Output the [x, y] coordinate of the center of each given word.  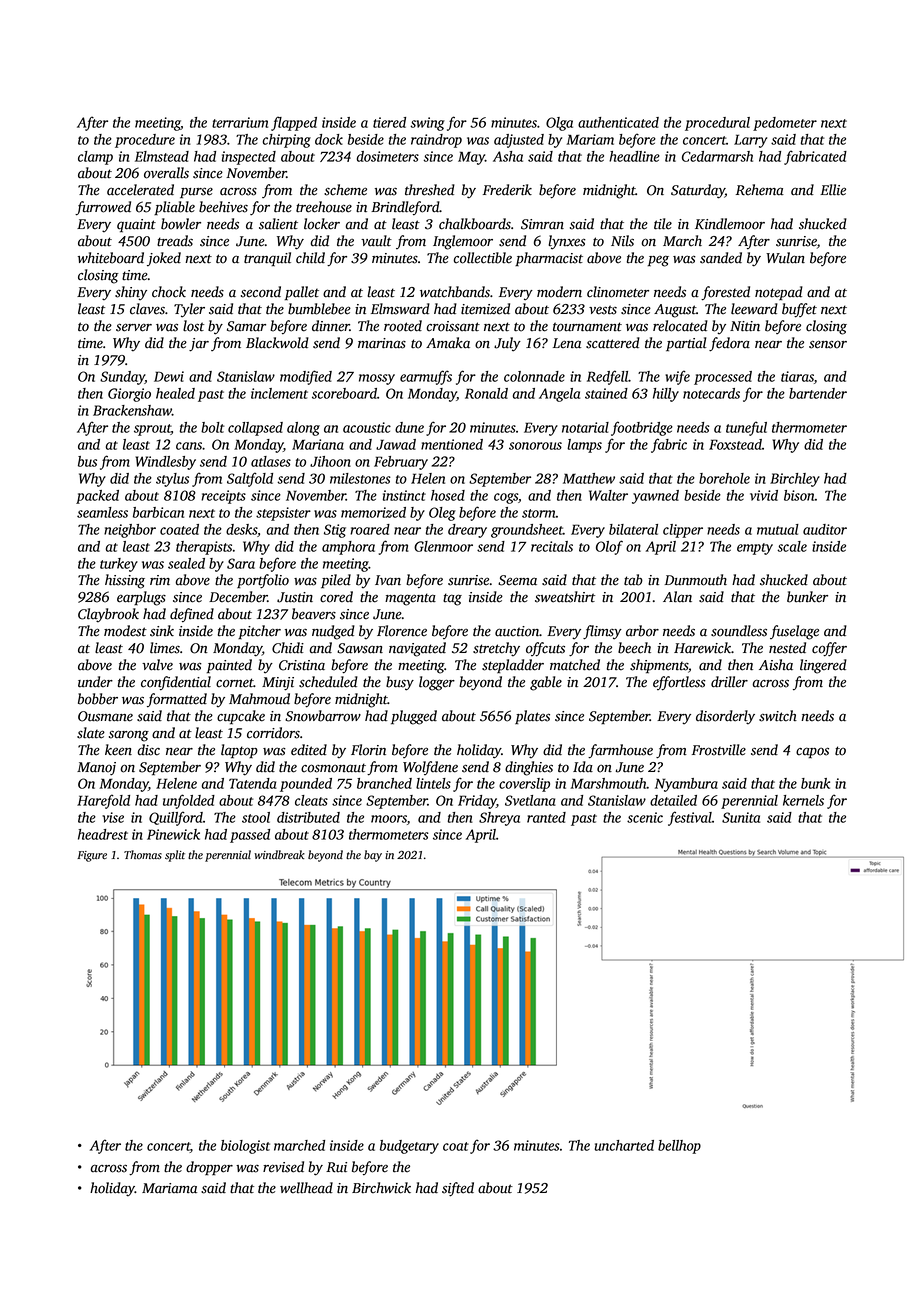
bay [373, 856]
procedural [717, 124]
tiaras [797, 376]
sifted [458, 1189]
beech [634, 648]
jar [199, 345]
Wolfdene [430, 768]
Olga [559, 124]
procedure [145, 141]
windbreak [279, 854]
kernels [803, 800]
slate [91, 733]
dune [409, 427]
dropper [209, 1168]
